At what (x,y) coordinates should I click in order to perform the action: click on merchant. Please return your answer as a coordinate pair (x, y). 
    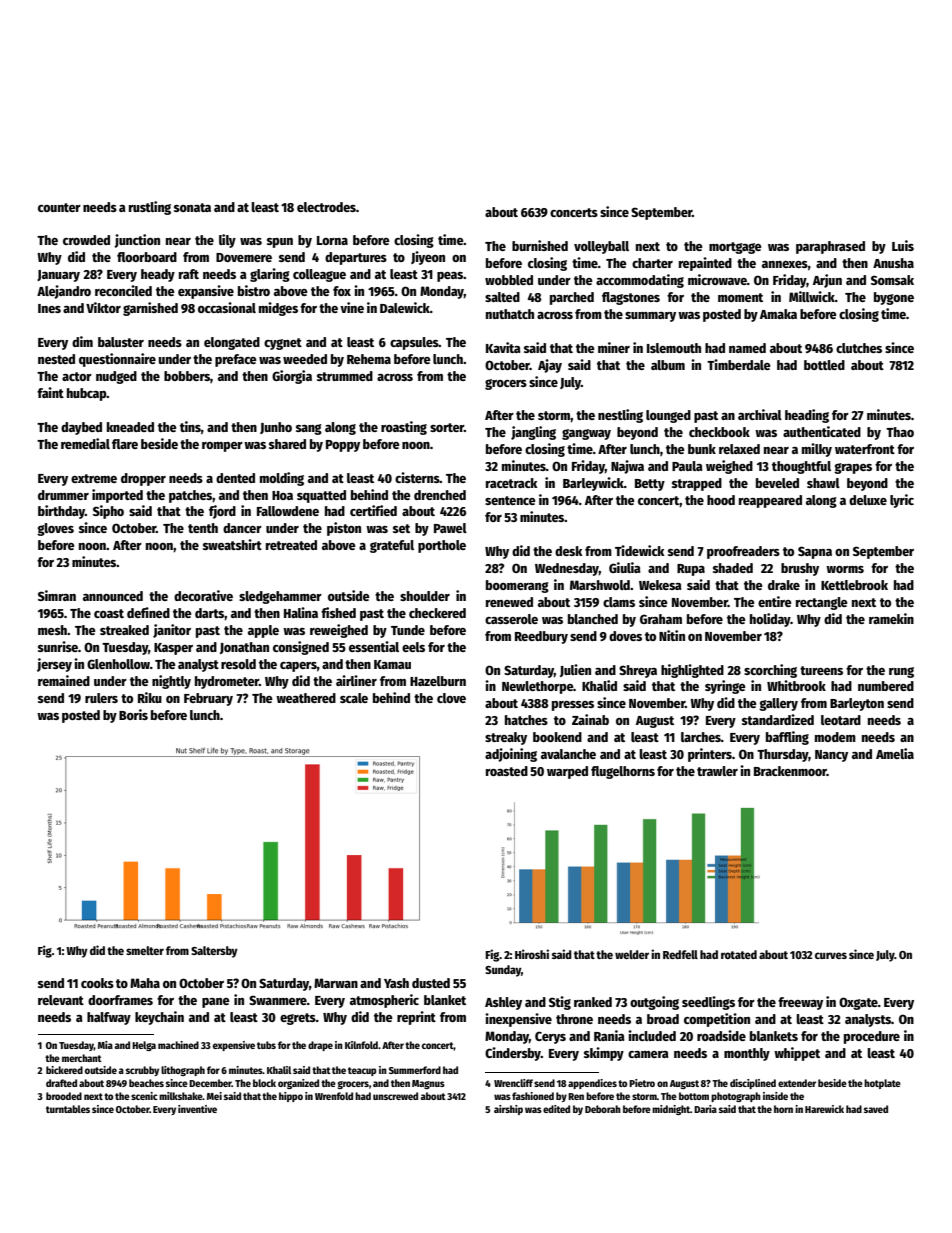
    Looking at the image, I should click on (82, 1058).
